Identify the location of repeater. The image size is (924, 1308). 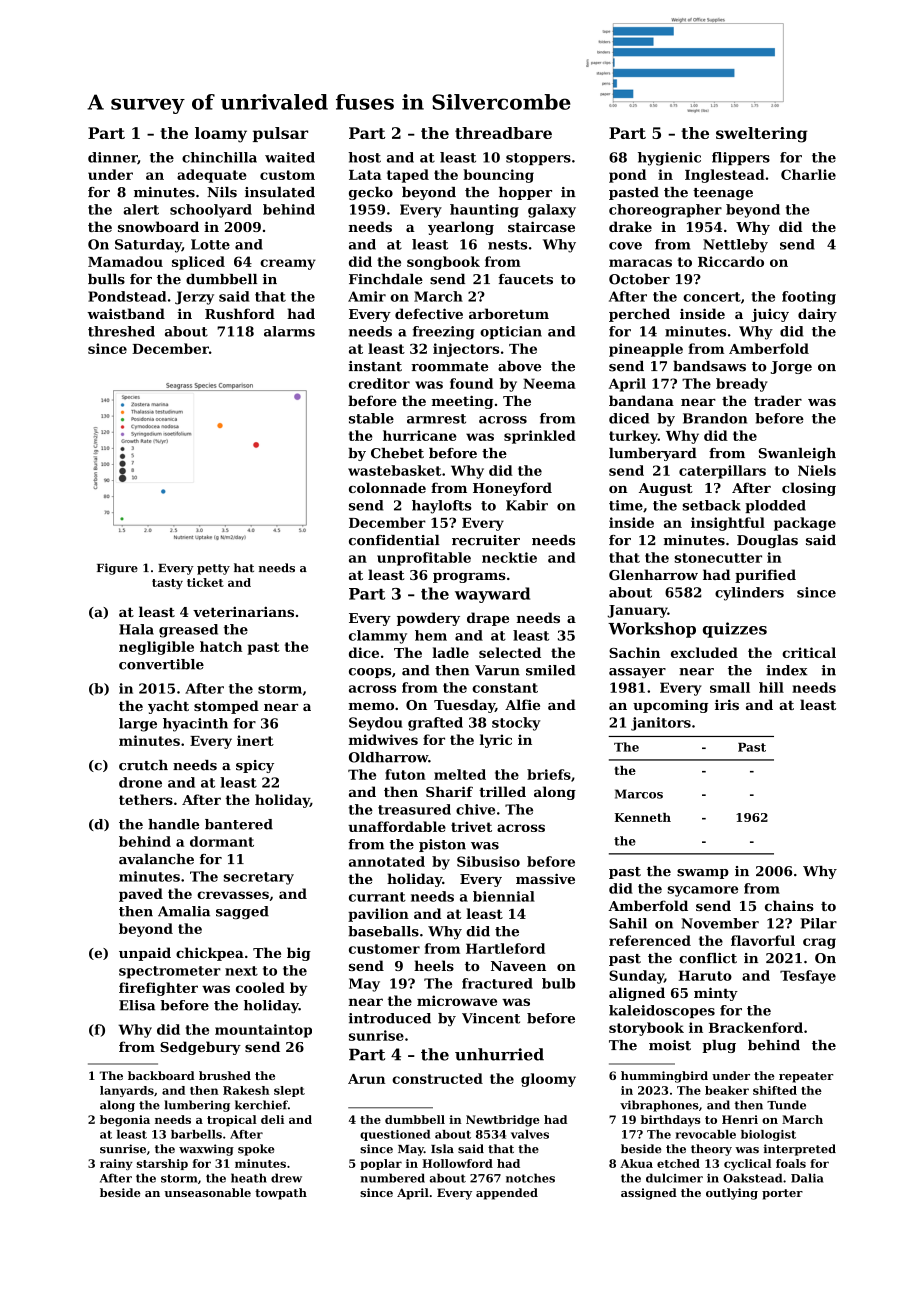
(806, 1077).
